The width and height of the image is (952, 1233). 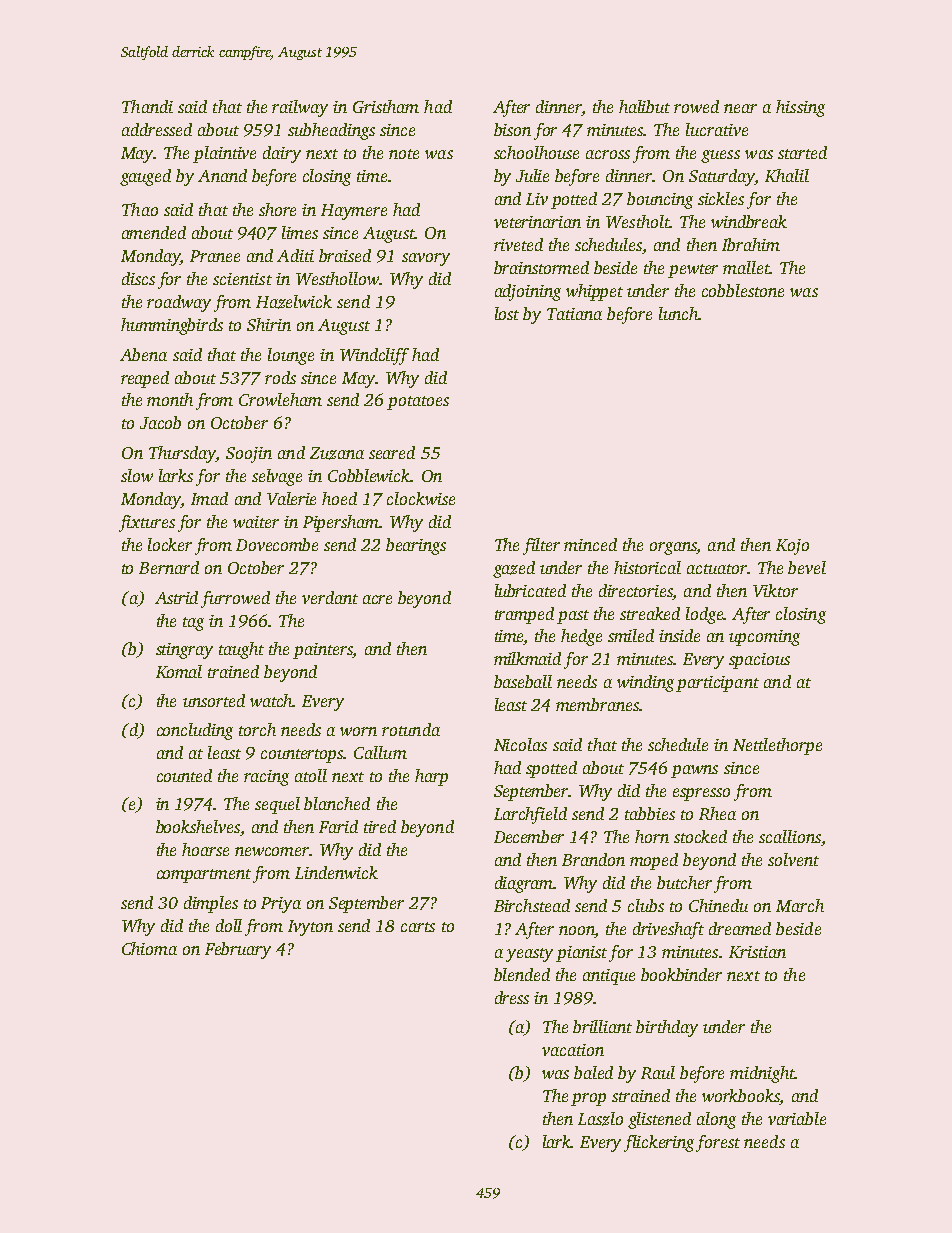 What do you see at coordinates (426, 259) in the image?
I see `savory` at bounding box center [426, 259].
